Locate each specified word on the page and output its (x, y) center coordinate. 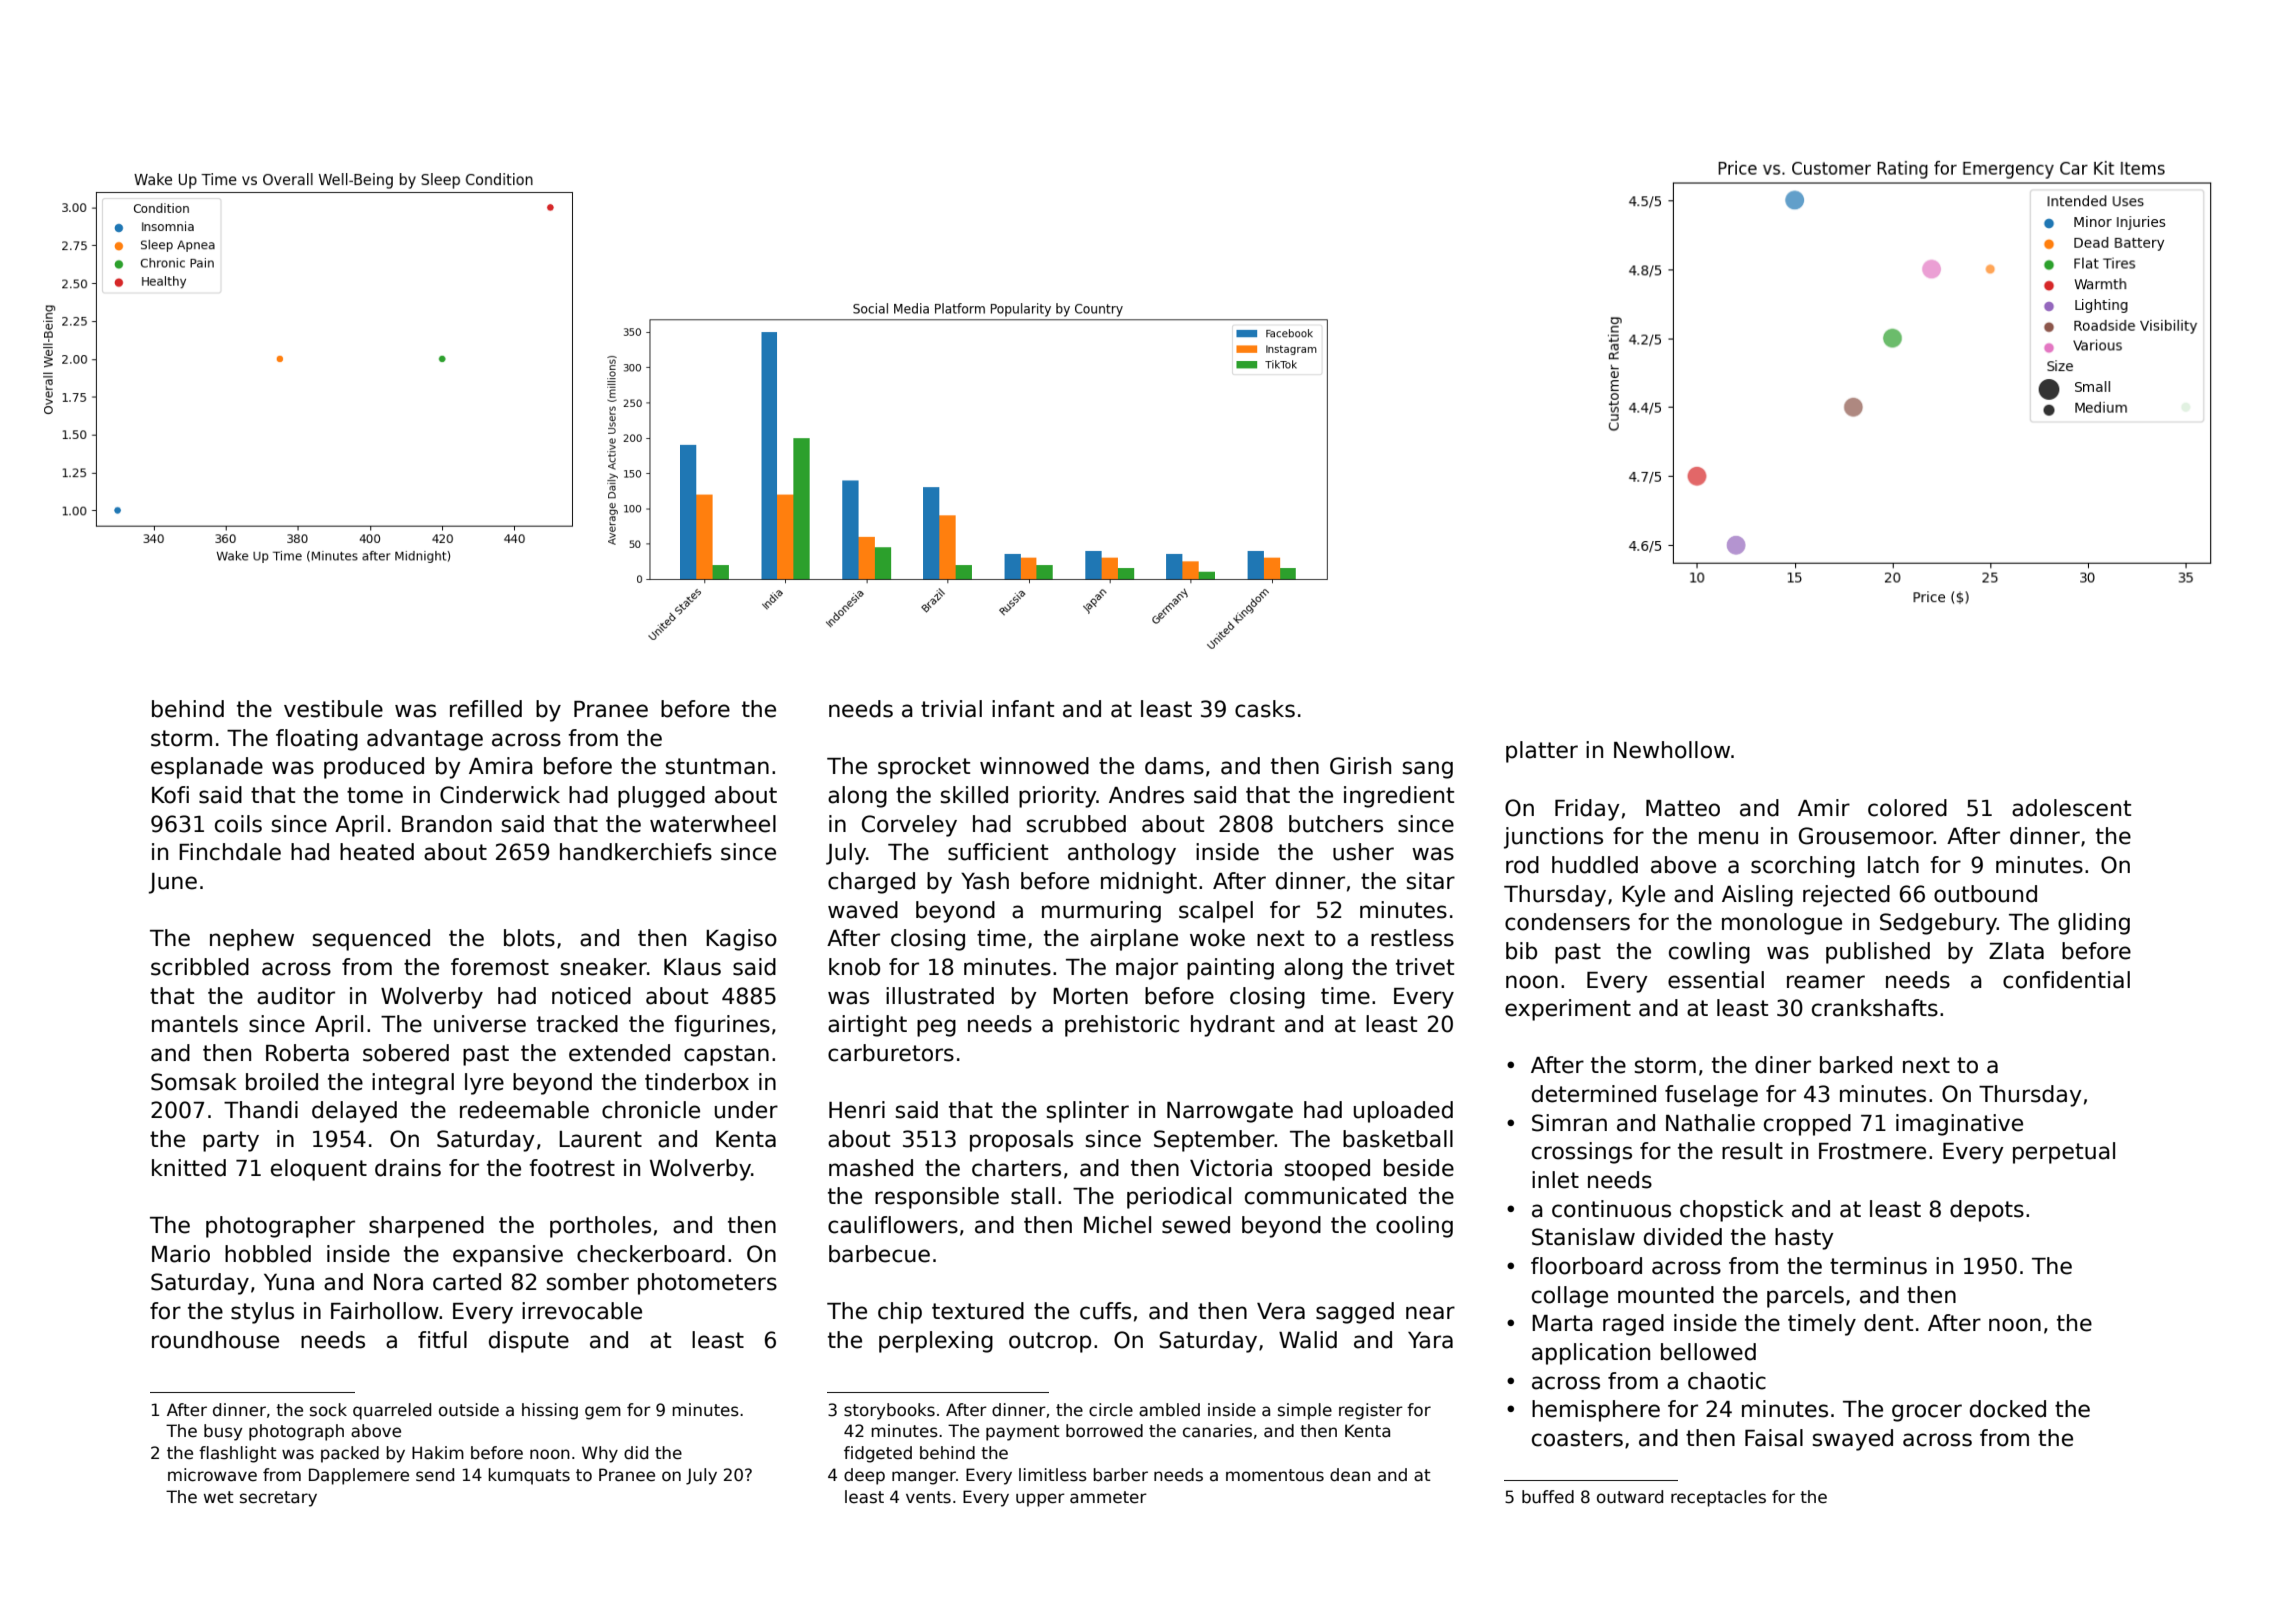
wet (219, 1497)
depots (1987, 1211)
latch (1893, 865)
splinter (1088, 1112)
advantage (425, 740)
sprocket (924, 768)
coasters (1577, 1438)
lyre (484, 1084)
